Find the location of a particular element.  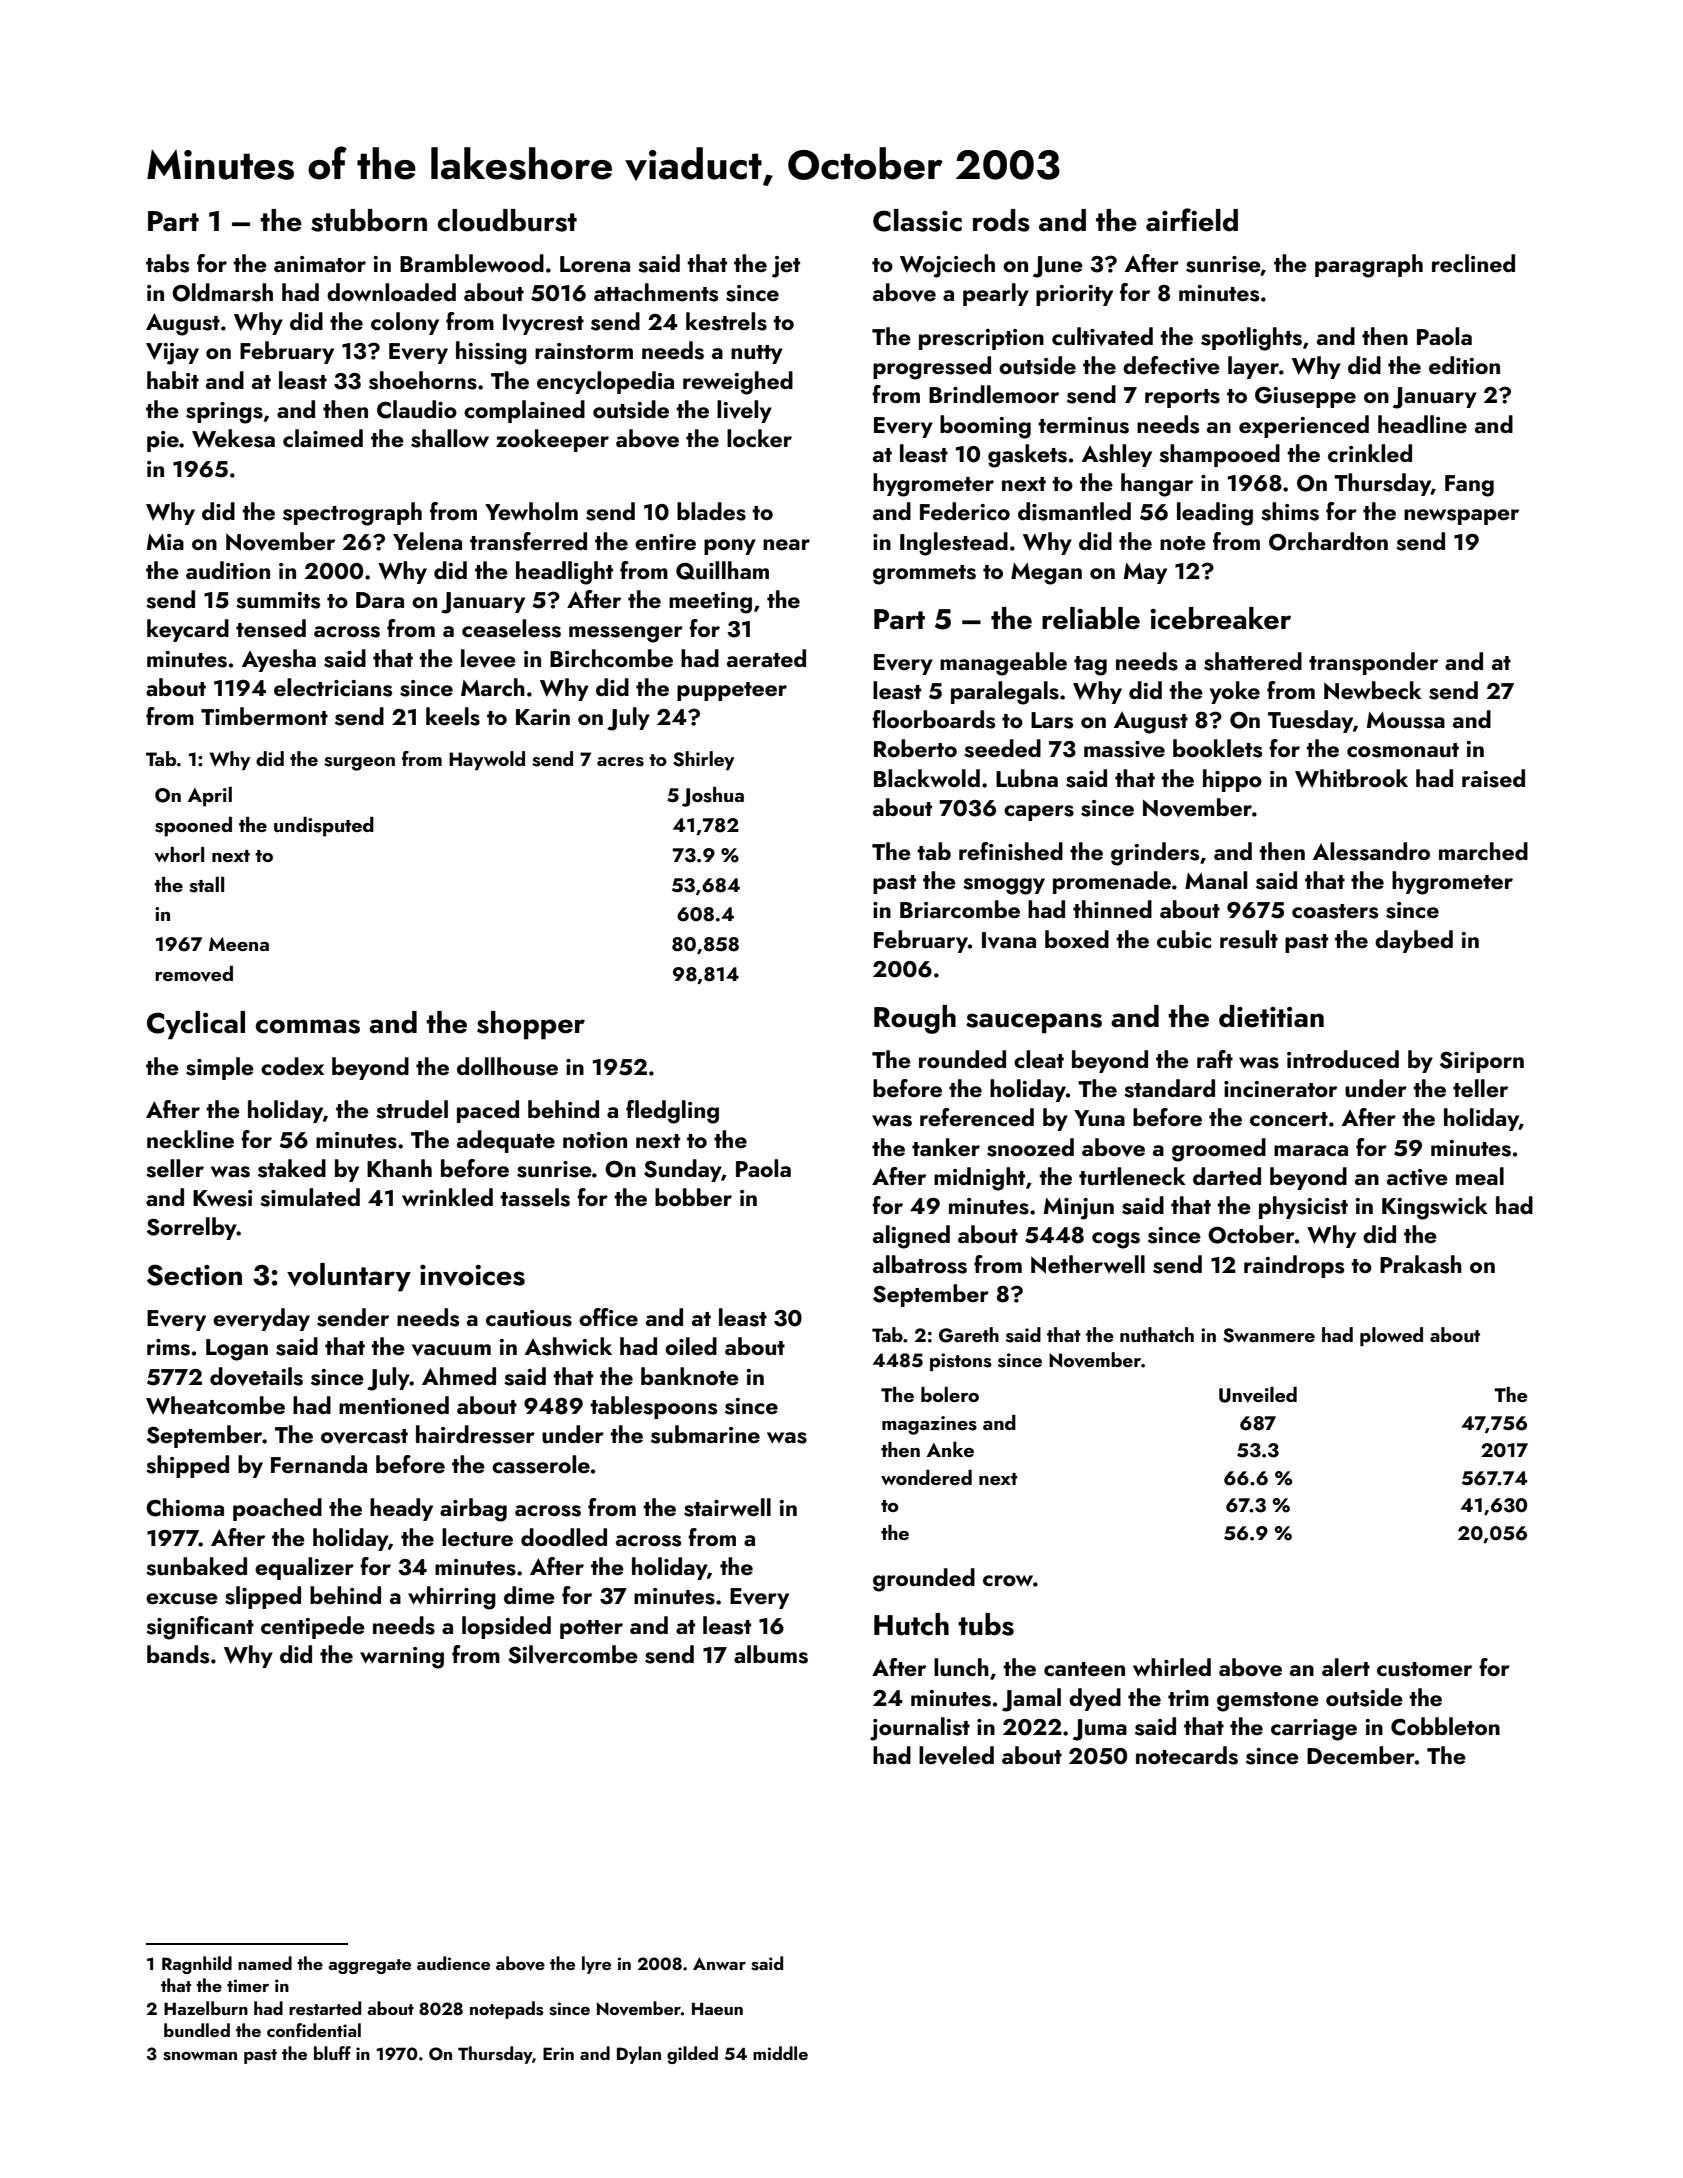

alert is located at coordinates (1346, 1667).
